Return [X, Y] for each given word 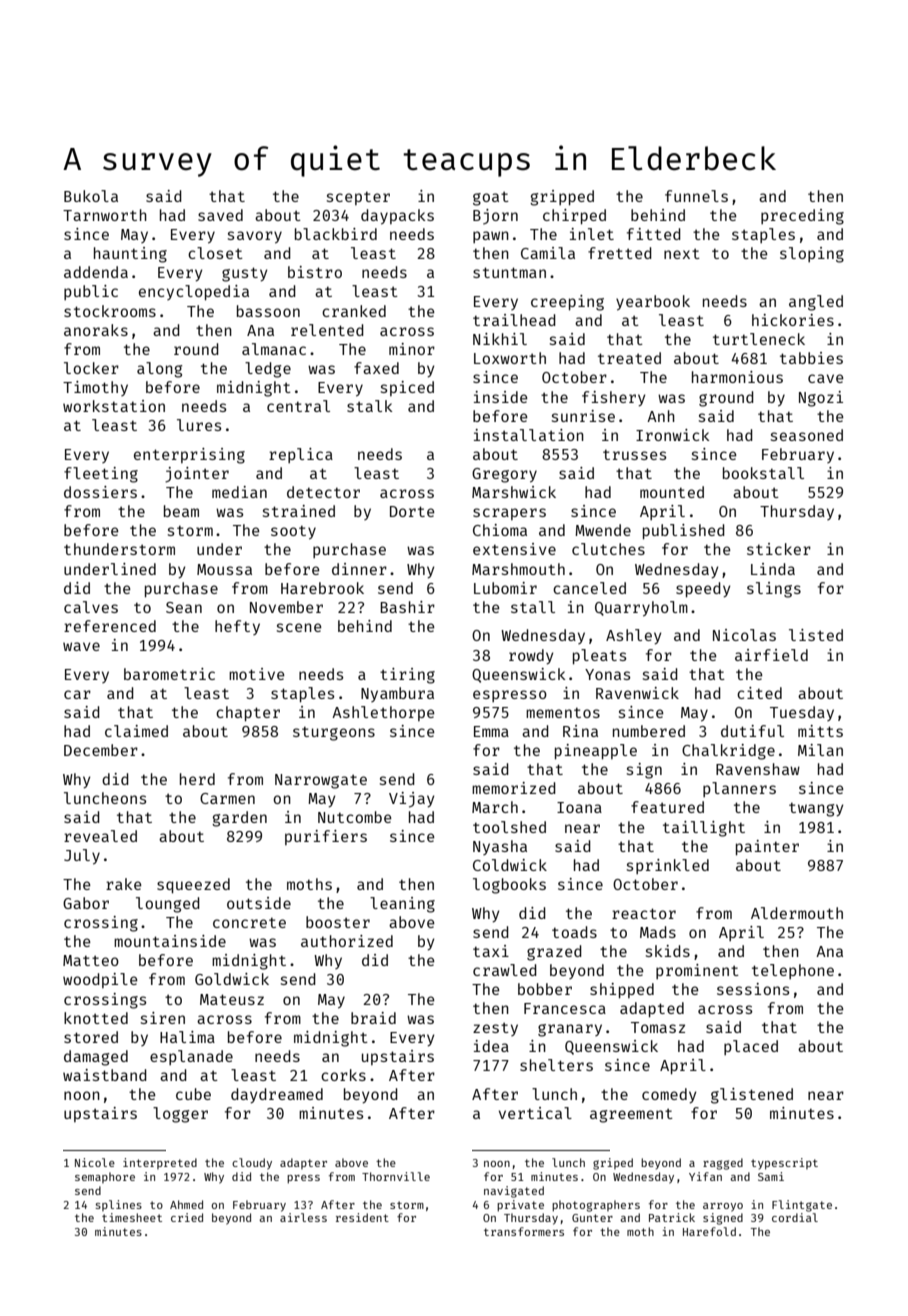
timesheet [132, 1217]
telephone [793, 971]
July [82, 857]
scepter [358, 198]
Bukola [91, 196]
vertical [535, 1113]
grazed [554, 953]
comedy [669, 1095]
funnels [696, 196]
